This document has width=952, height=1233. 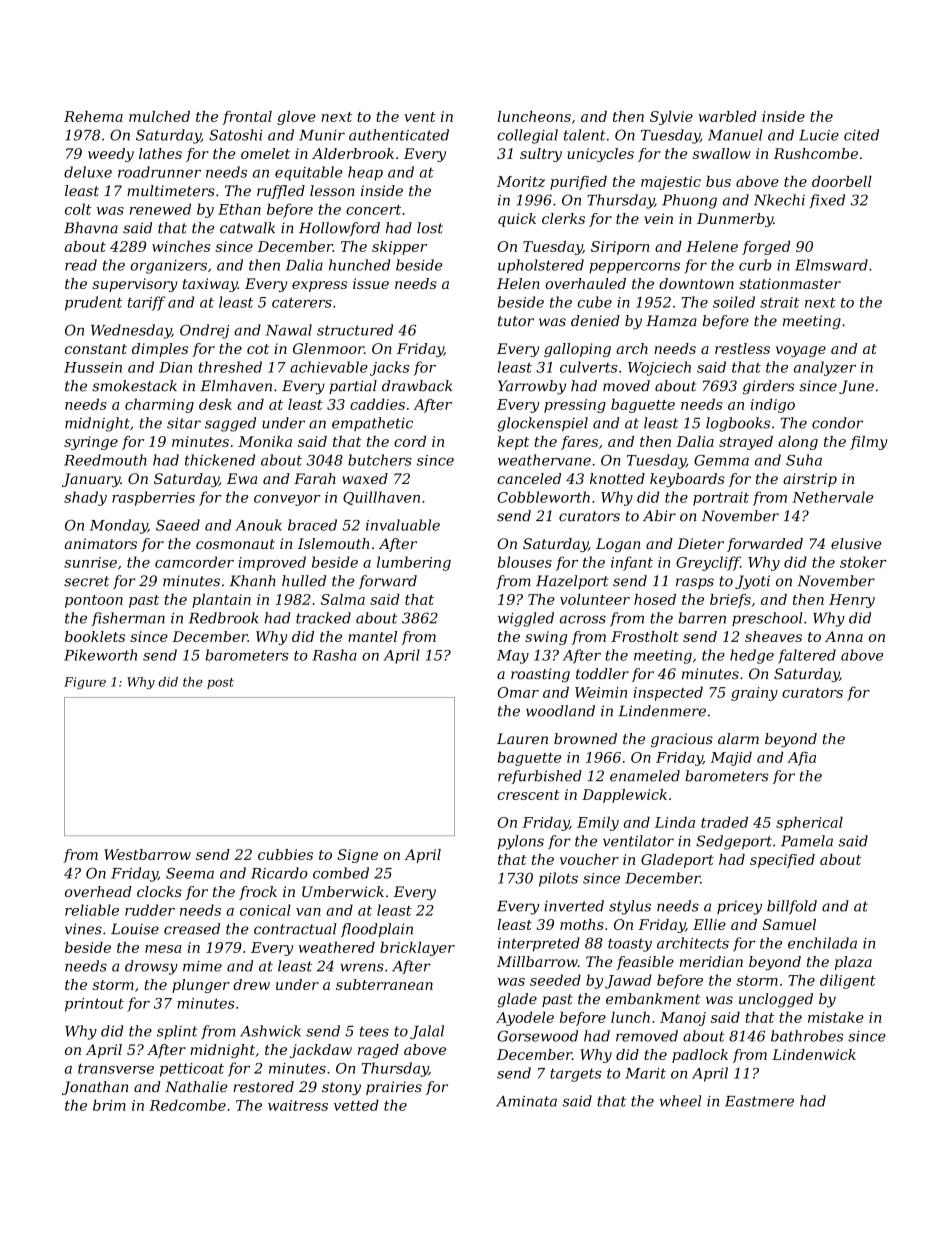 What do you see at coordinates (85, 683) in the document?
I see `Figure` at bounding box center [85, 683].
